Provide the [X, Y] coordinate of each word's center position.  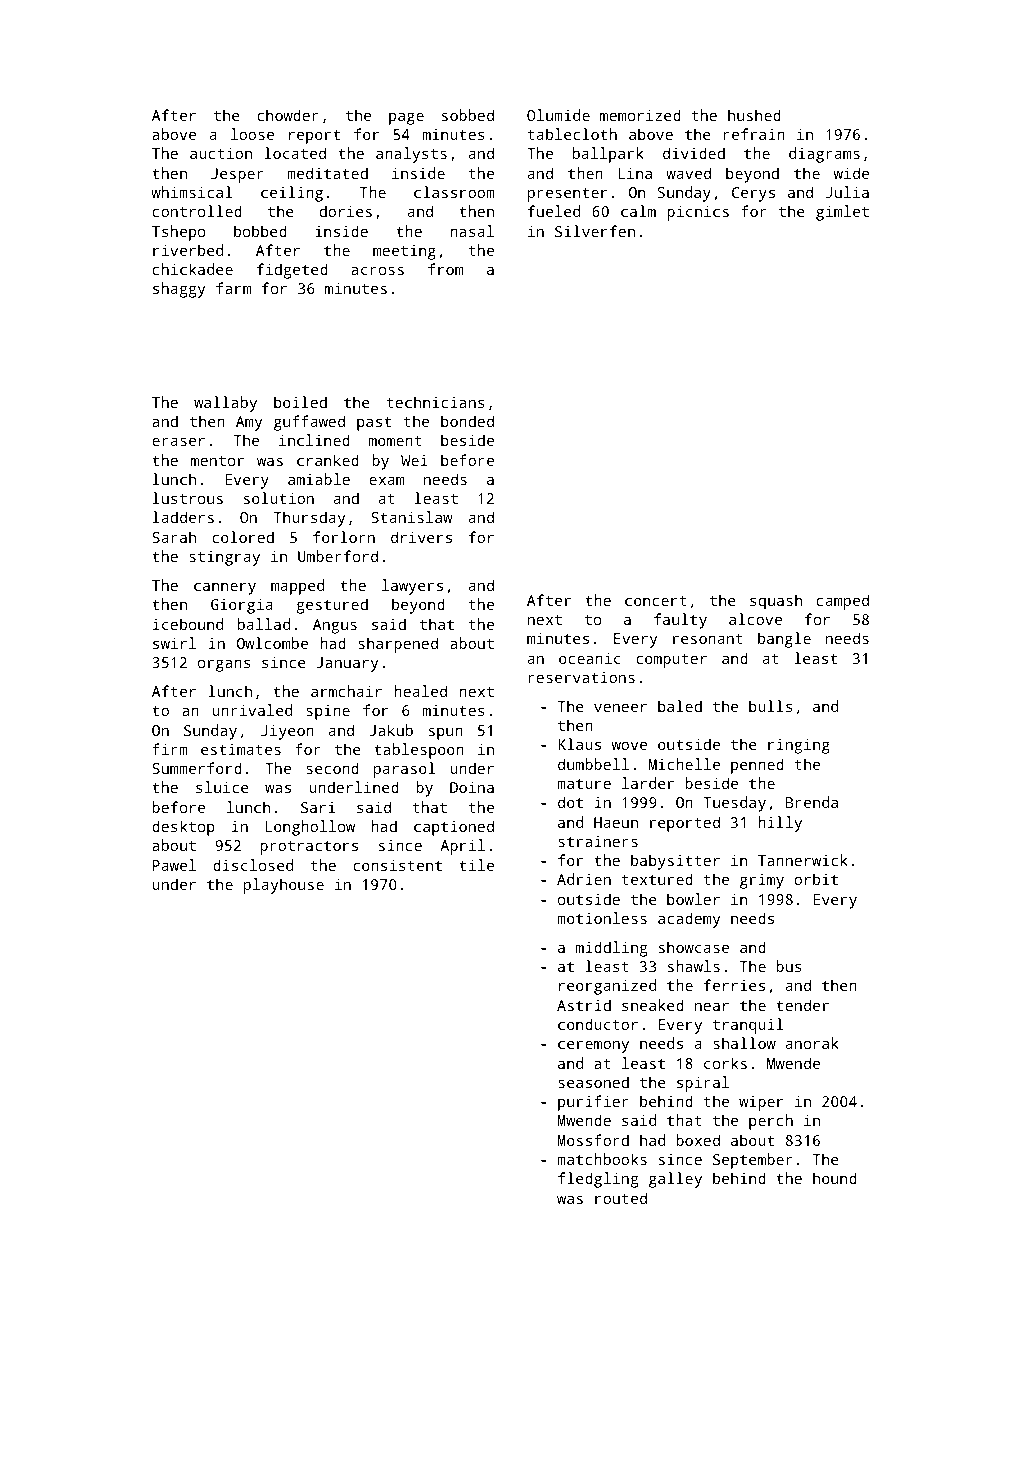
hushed [754, 115]
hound [835, 1178]
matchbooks [602, 1159]
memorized [640, 115]
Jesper [237, 175]
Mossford [593, 1140]
